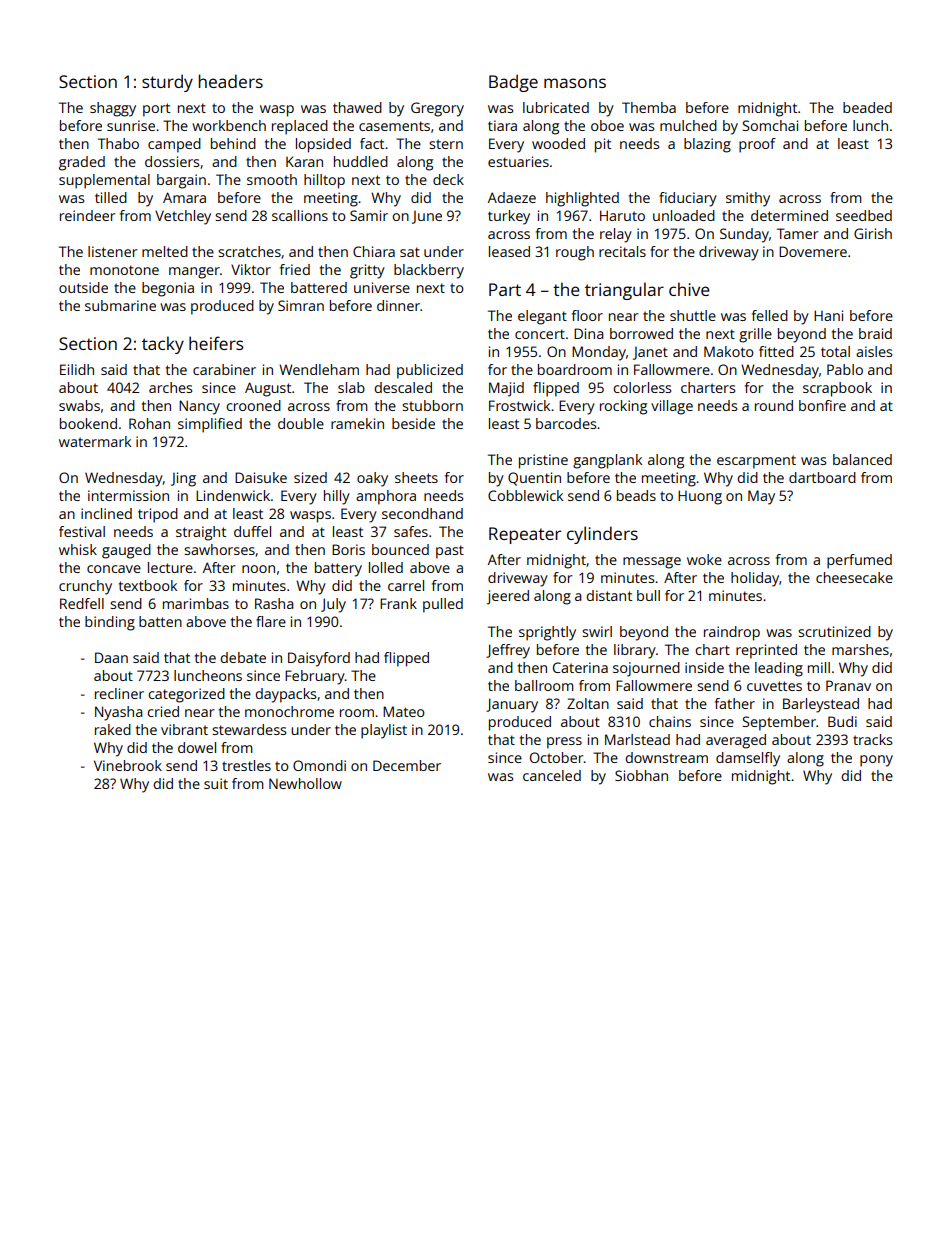 Image resolution: width=952 pixels, height=1233 pixels. Describe the element at coordinates (319, 287) in the image. I see `battered` at that location.
